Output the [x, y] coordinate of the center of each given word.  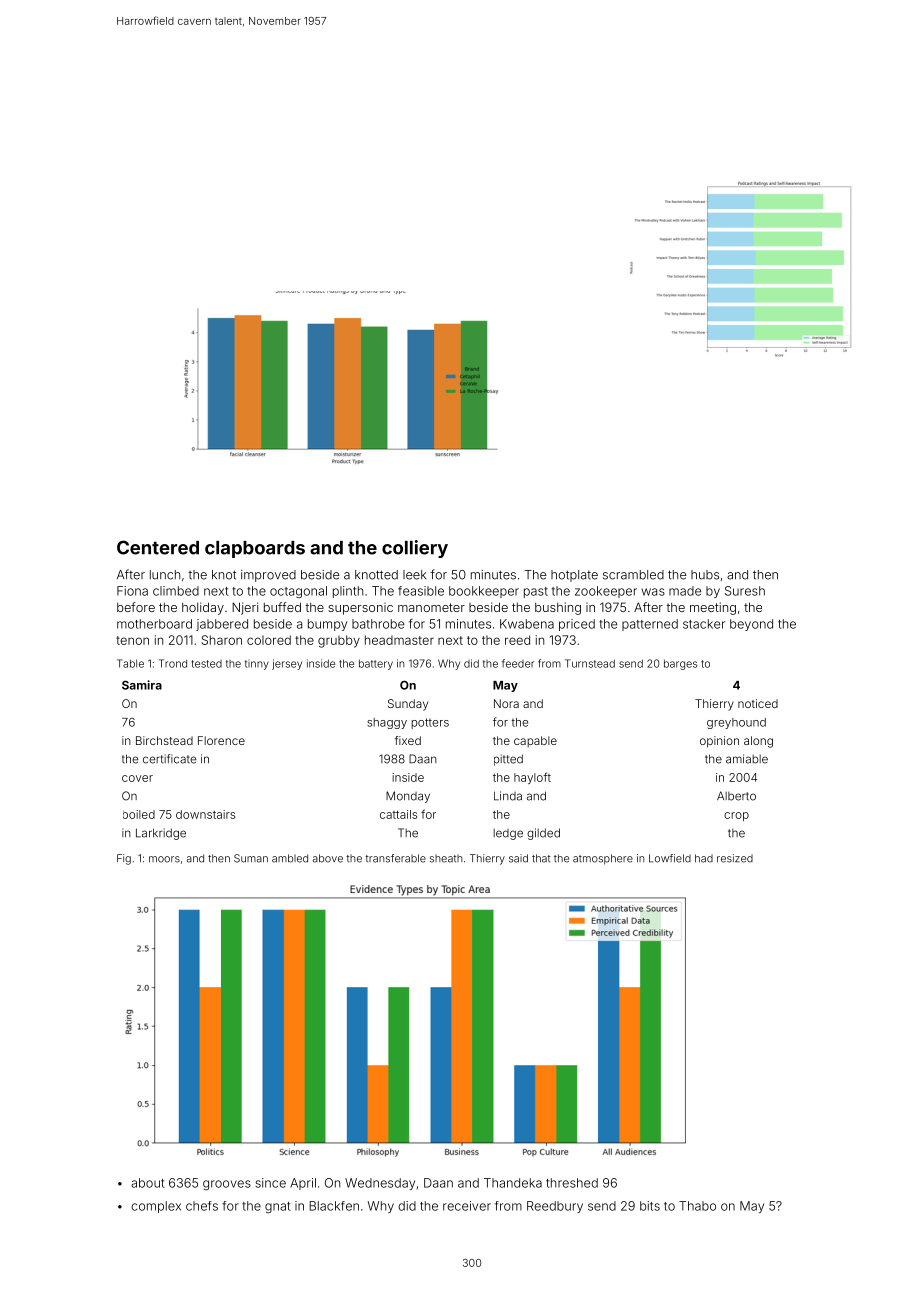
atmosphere [603, 859]
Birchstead [164, 740]
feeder [518, 663]
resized [735, 858]
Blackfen [334, 1206]
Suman [251, 858]
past [536, 592]
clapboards [255, 549]
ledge [508, 834]
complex [156, 1207]
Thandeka [513, 1183]
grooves [227, 1185]
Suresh [745, 591]
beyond [751, 625]
